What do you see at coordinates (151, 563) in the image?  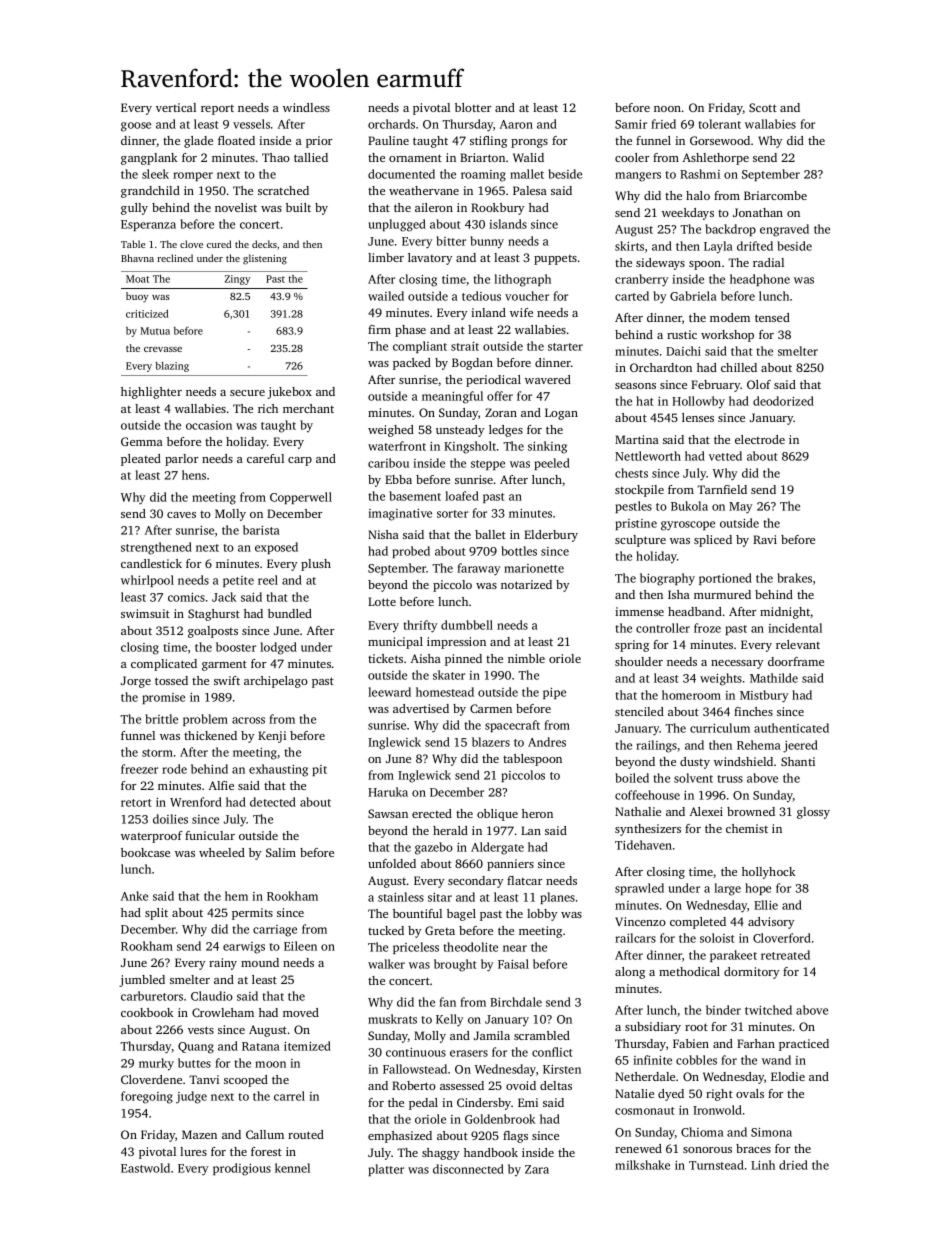 I see `candlestick` at bounding box center [151, 563].
